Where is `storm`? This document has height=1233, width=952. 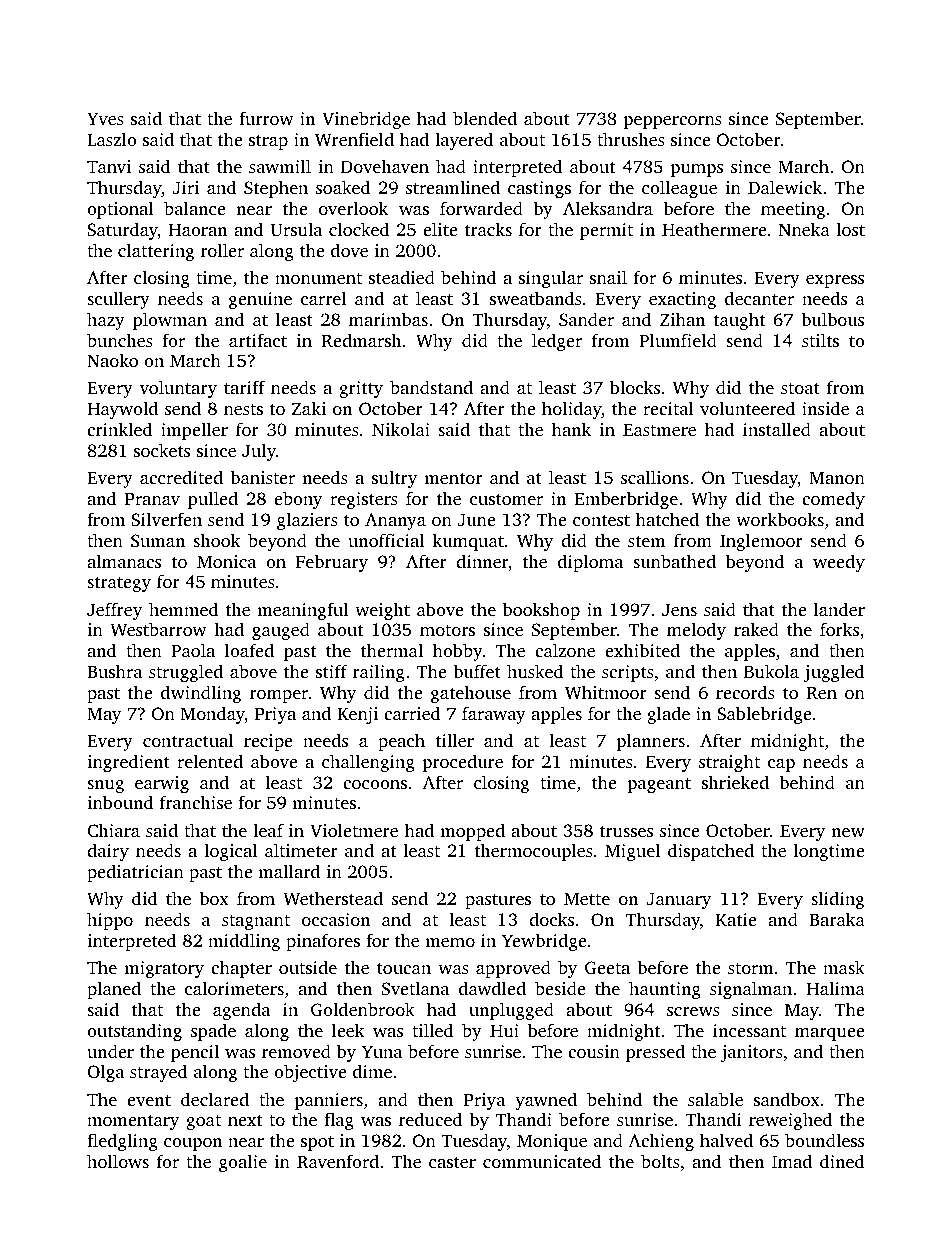 storm is located at coordinates (751, 968).
